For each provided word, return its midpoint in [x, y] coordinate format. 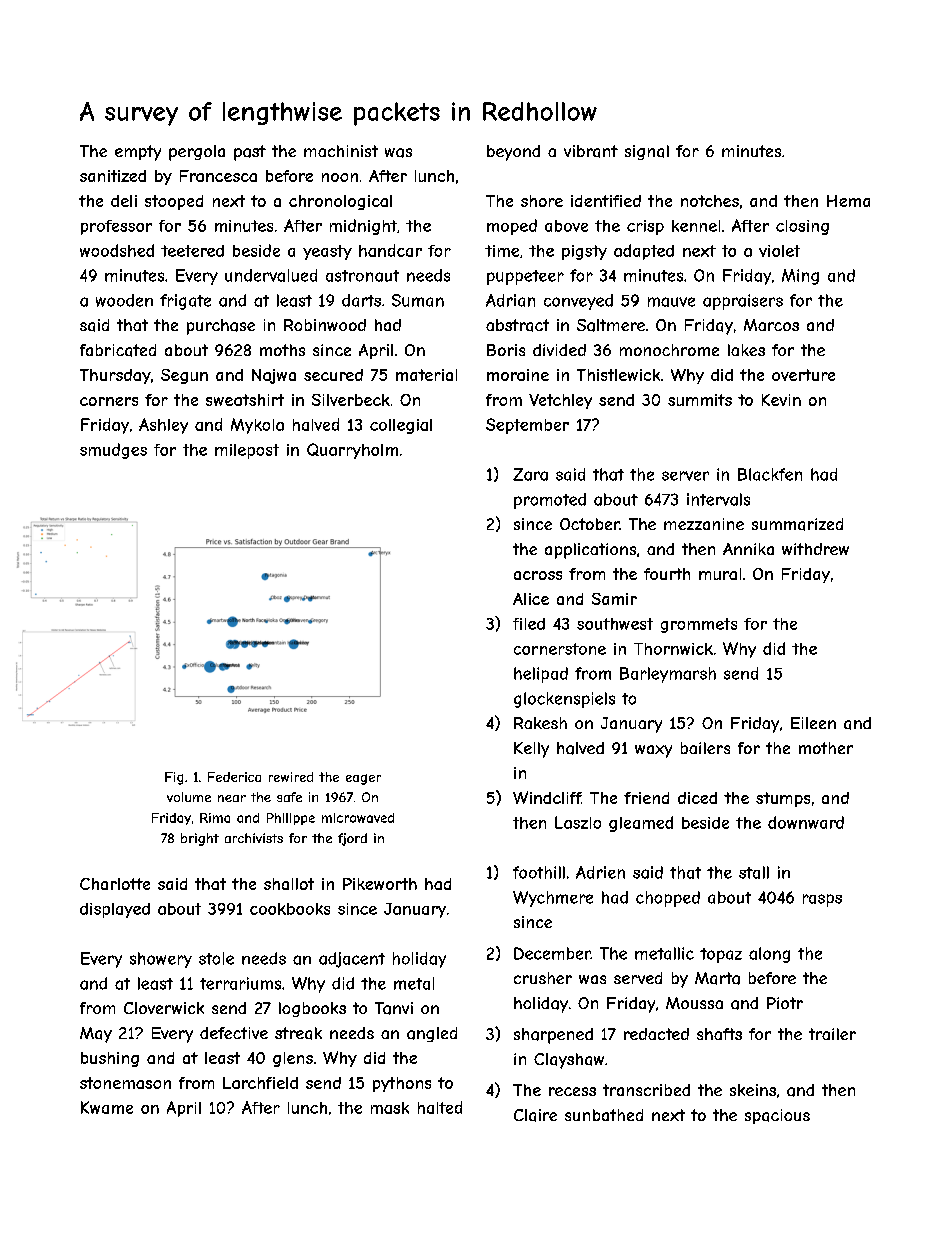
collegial [401, 426]
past [250, 153]
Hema [848, 201]
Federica [234, 777]
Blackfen [770, 474]
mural [720, 574]
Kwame [107, 1107]
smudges [113, 451]
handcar [390, 250]
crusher [543, 978]
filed [529, 624]
